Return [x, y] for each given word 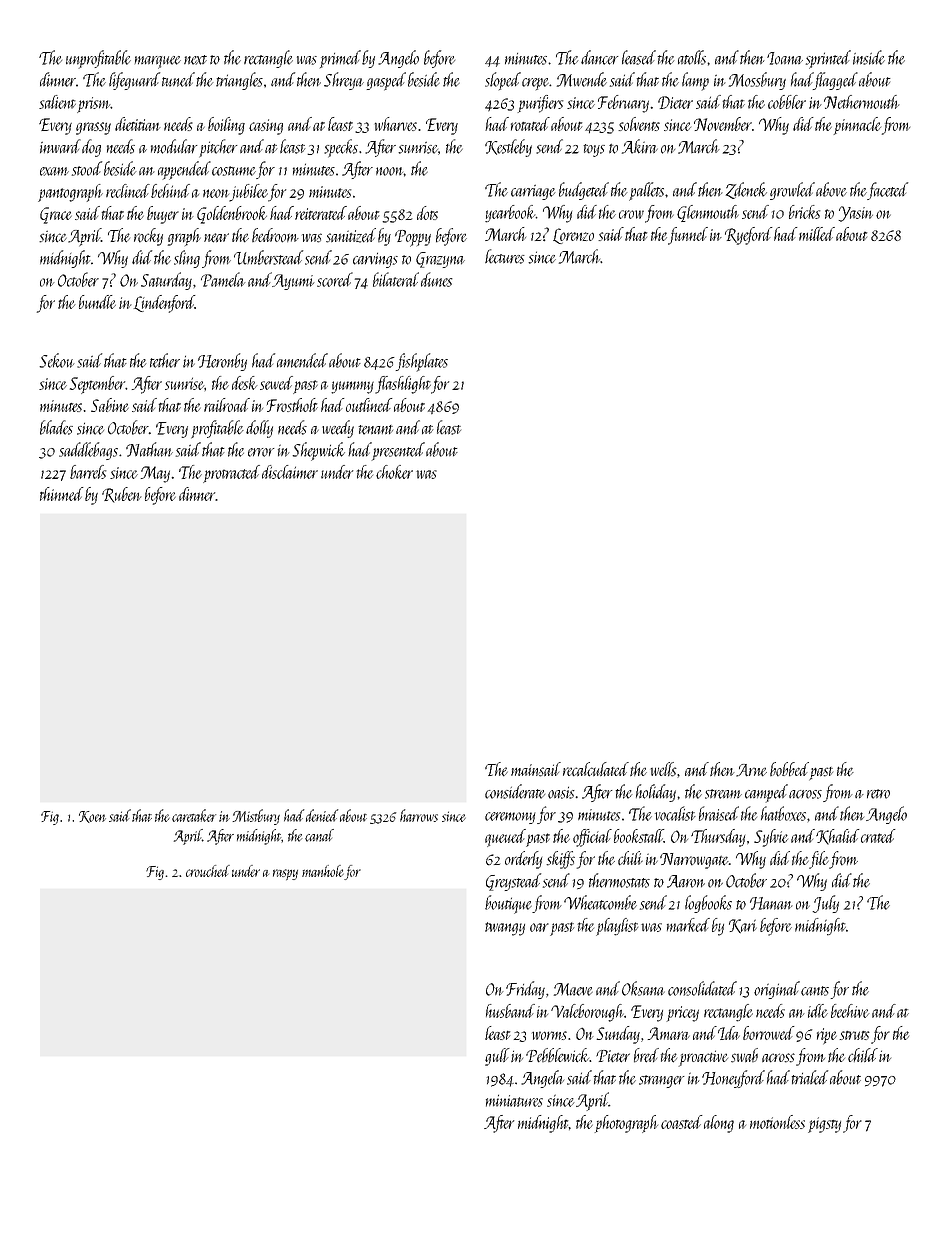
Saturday [166, 281]
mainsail [536, 769]
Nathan [149, 449]
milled [817, 234]
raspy [285, 874]
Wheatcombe [600, 902]
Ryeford [748, 236]
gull [497, 1057]
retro [878, 794]
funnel [688, 236]
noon [390, 171]
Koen [92, 817]
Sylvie [771, 838]
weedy [338, 429]
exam [54, 171]
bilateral [396, 279]
